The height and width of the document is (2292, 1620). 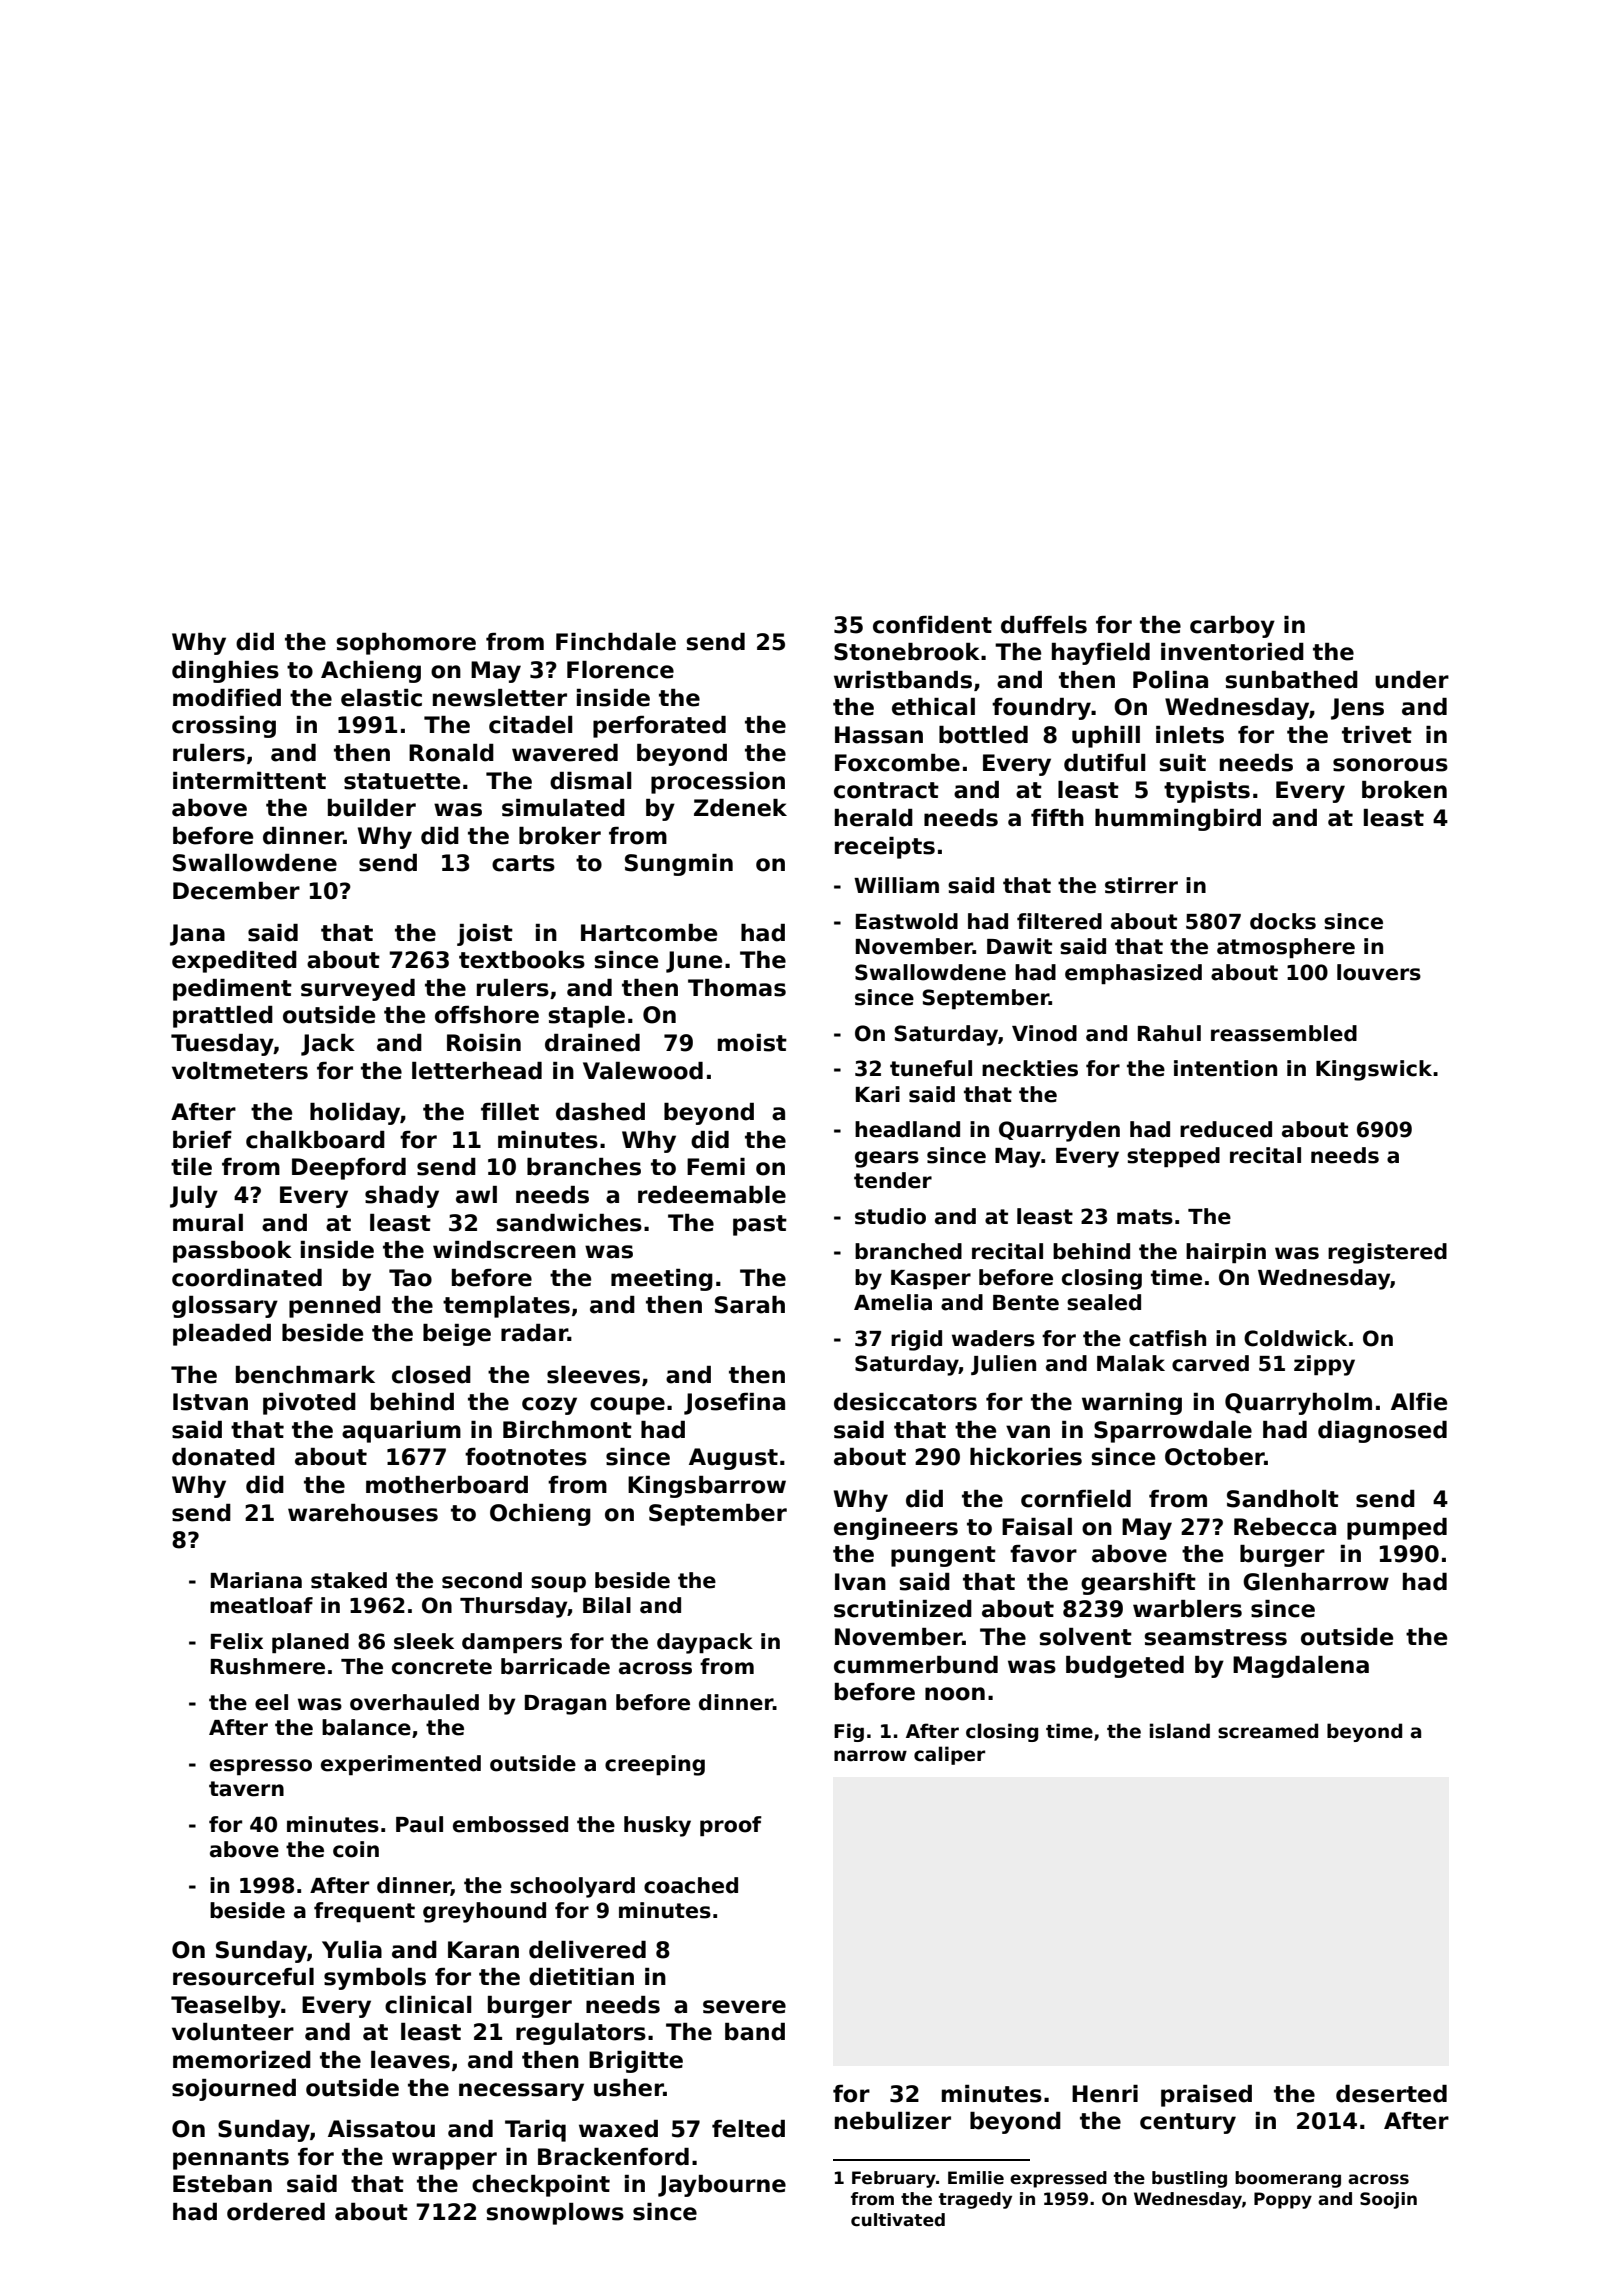 What do you see at coordinates (1187, 1609) in the document?
I see `warblers` at bounding box center [1187, 1609].
